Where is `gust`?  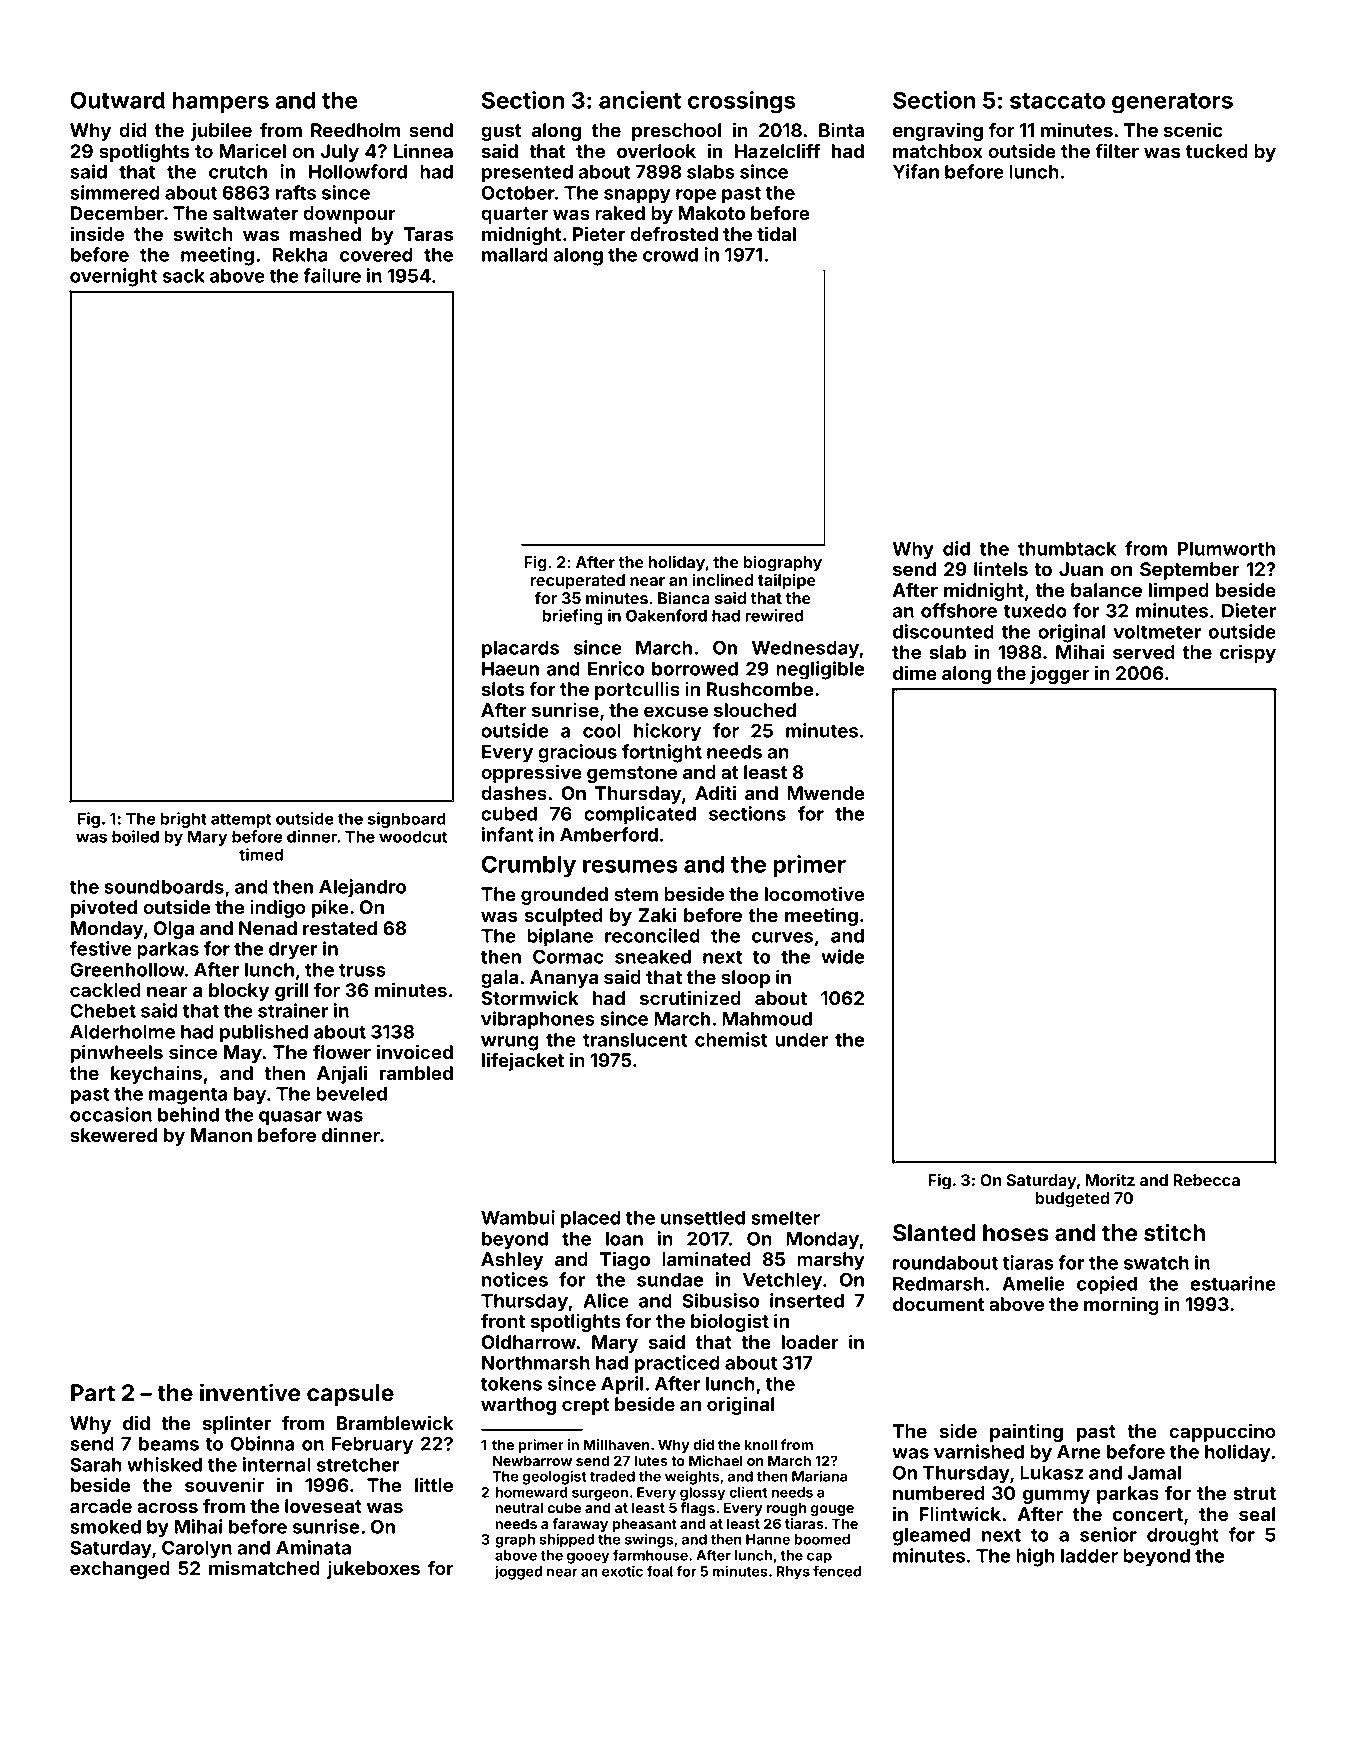
gust is located at coordinates (501, 132).
